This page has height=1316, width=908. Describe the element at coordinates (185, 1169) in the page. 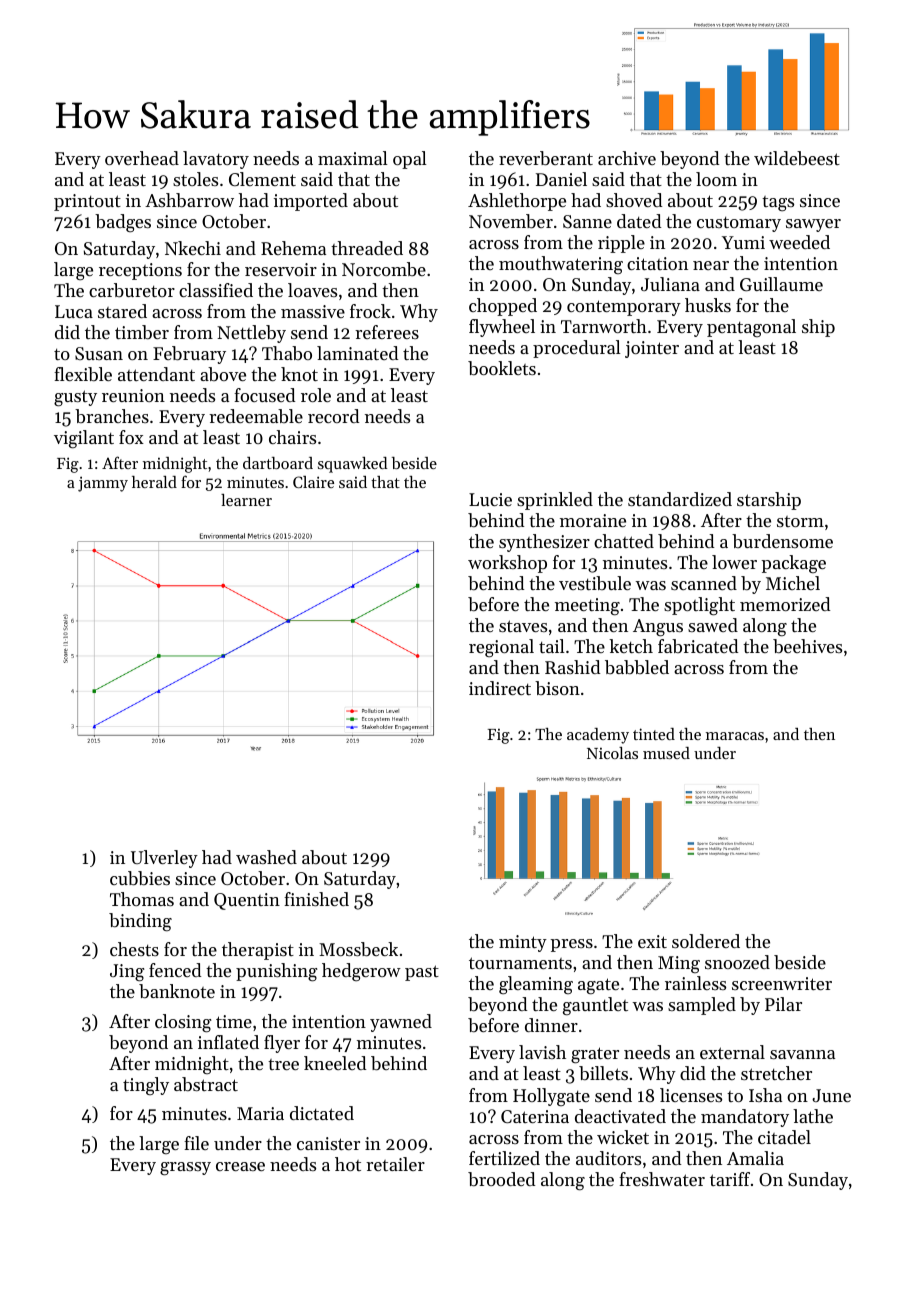

I see `grassy` at that location.
